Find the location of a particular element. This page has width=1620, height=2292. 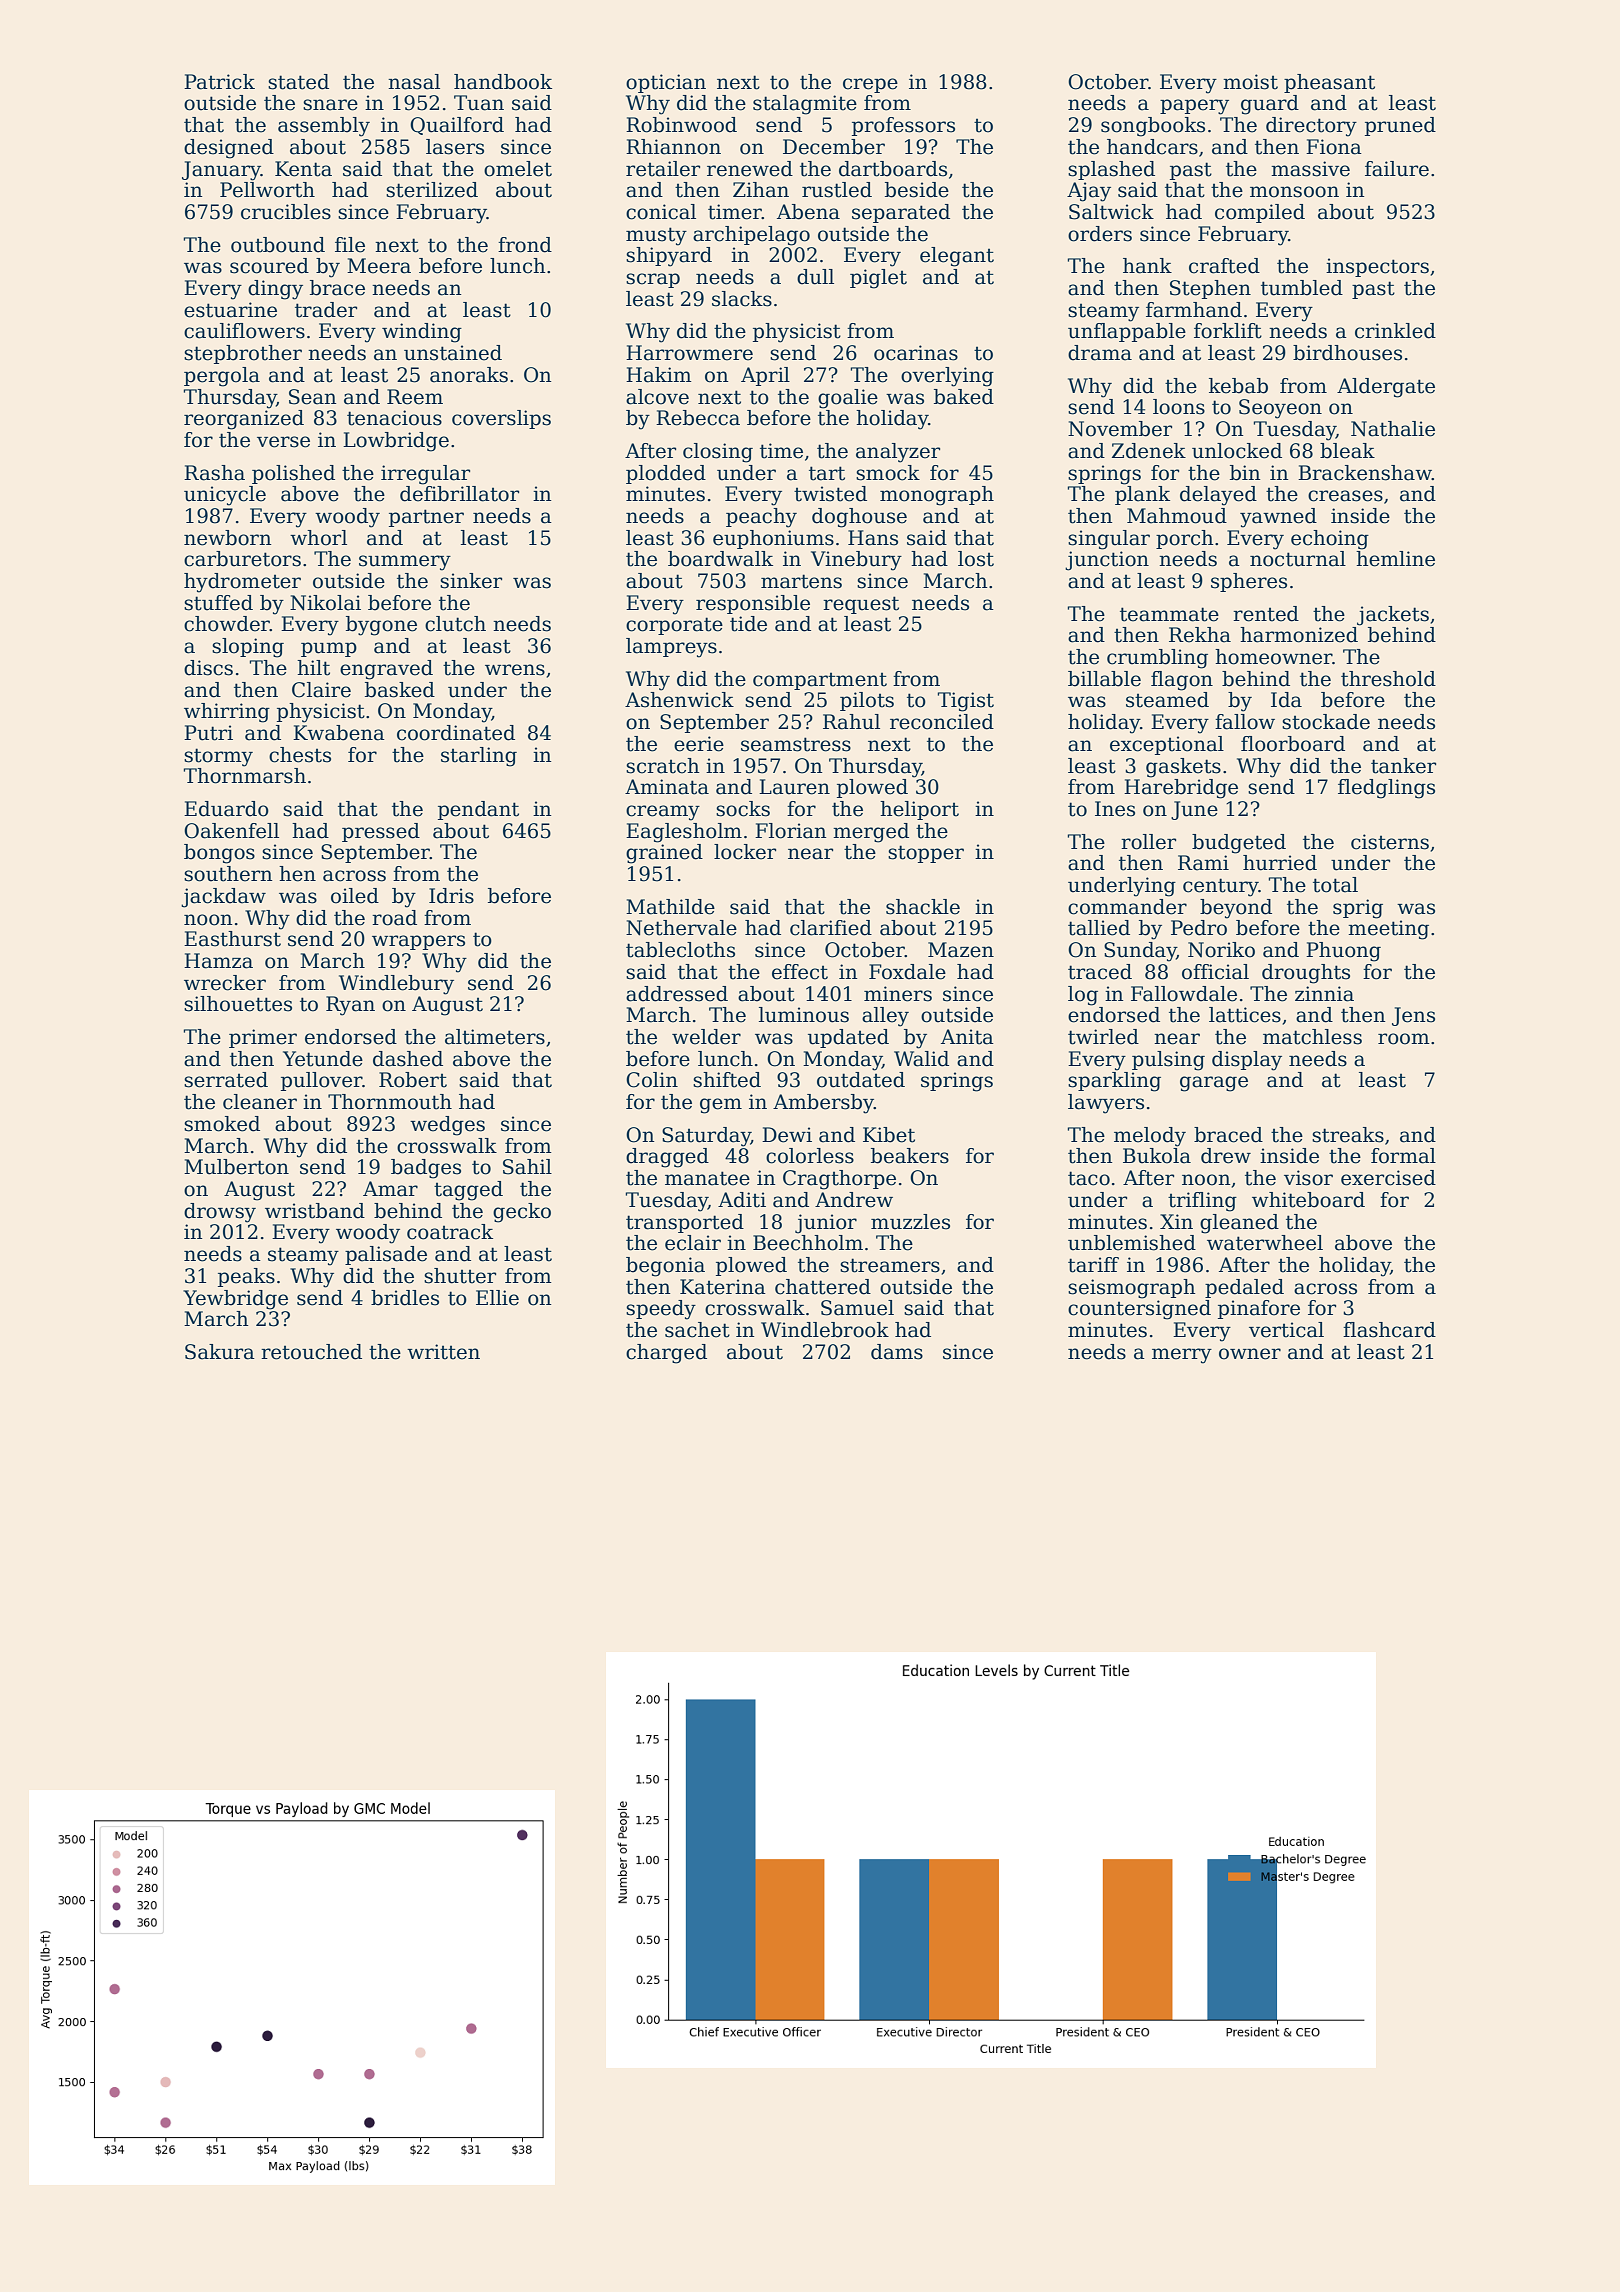

stalagmite is located at coordinates (805, 105).
